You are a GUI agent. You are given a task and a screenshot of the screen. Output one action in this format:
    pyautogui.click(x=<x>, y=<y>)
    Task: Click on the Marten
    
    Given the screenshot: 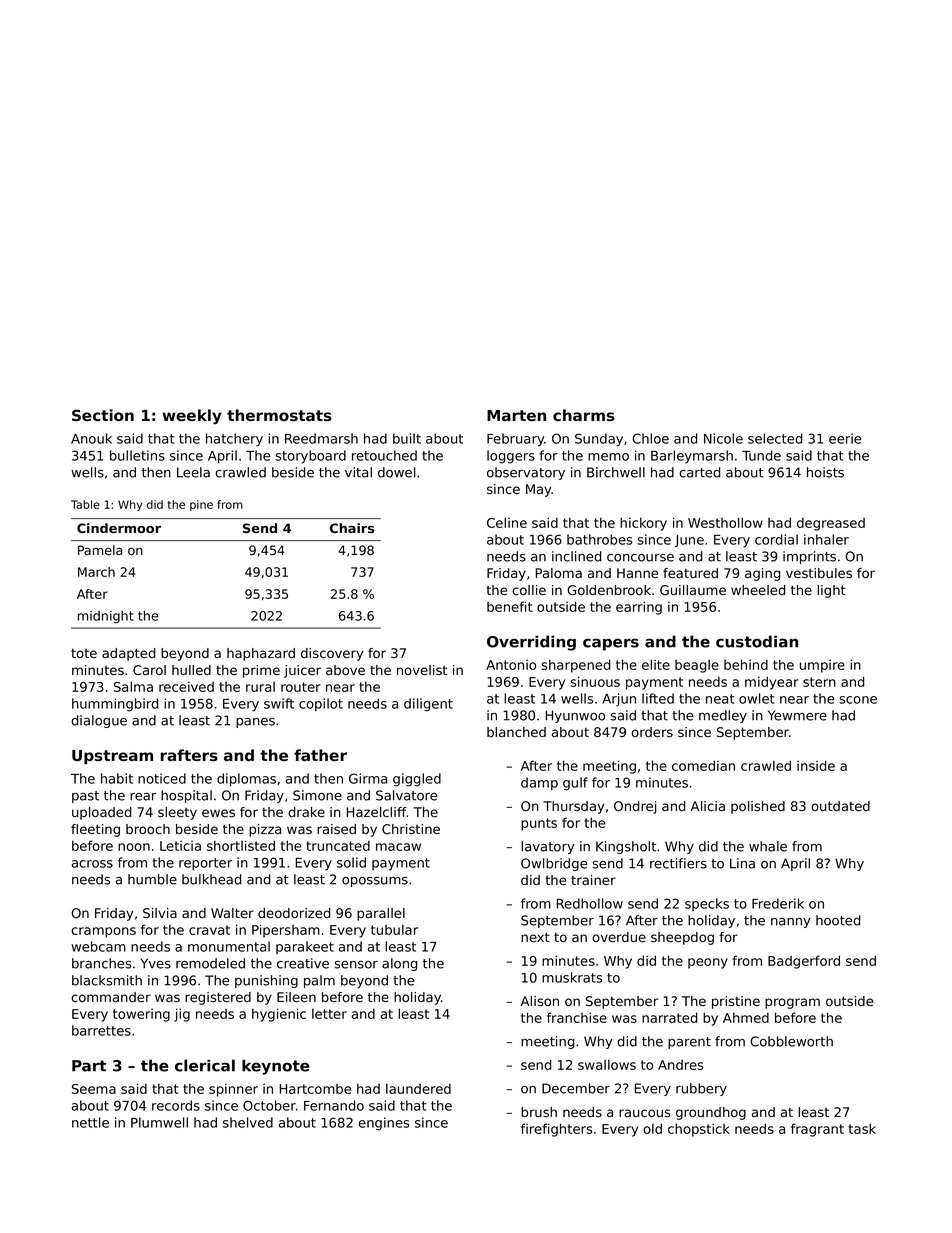 What is the action you would take?
    pyautogui.click(x=516, y=415)
